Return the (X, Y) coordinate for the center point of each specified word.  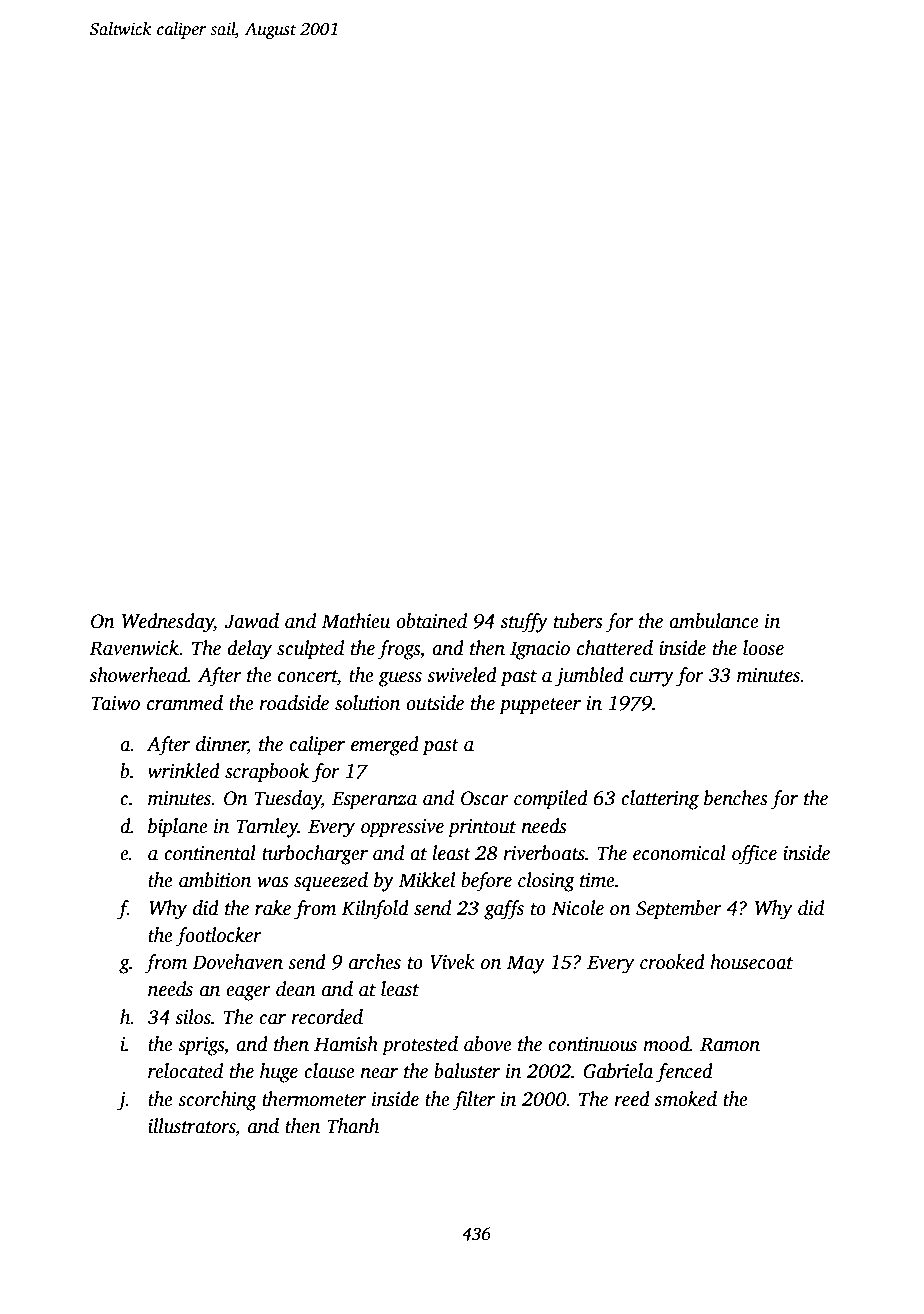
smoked (686, 1099)
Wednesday (168, 623)
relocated (185, 1071)
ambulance (714, 621)
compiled (551, 800)
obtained (431, 621)
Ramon (730, 1044)
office (754, 855)
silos (193, 1017)
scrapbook (267, 773)
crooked (672, 962)
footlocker (219, 937)
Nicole (577, 908)
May (525, 964)
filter (474, 1101)
